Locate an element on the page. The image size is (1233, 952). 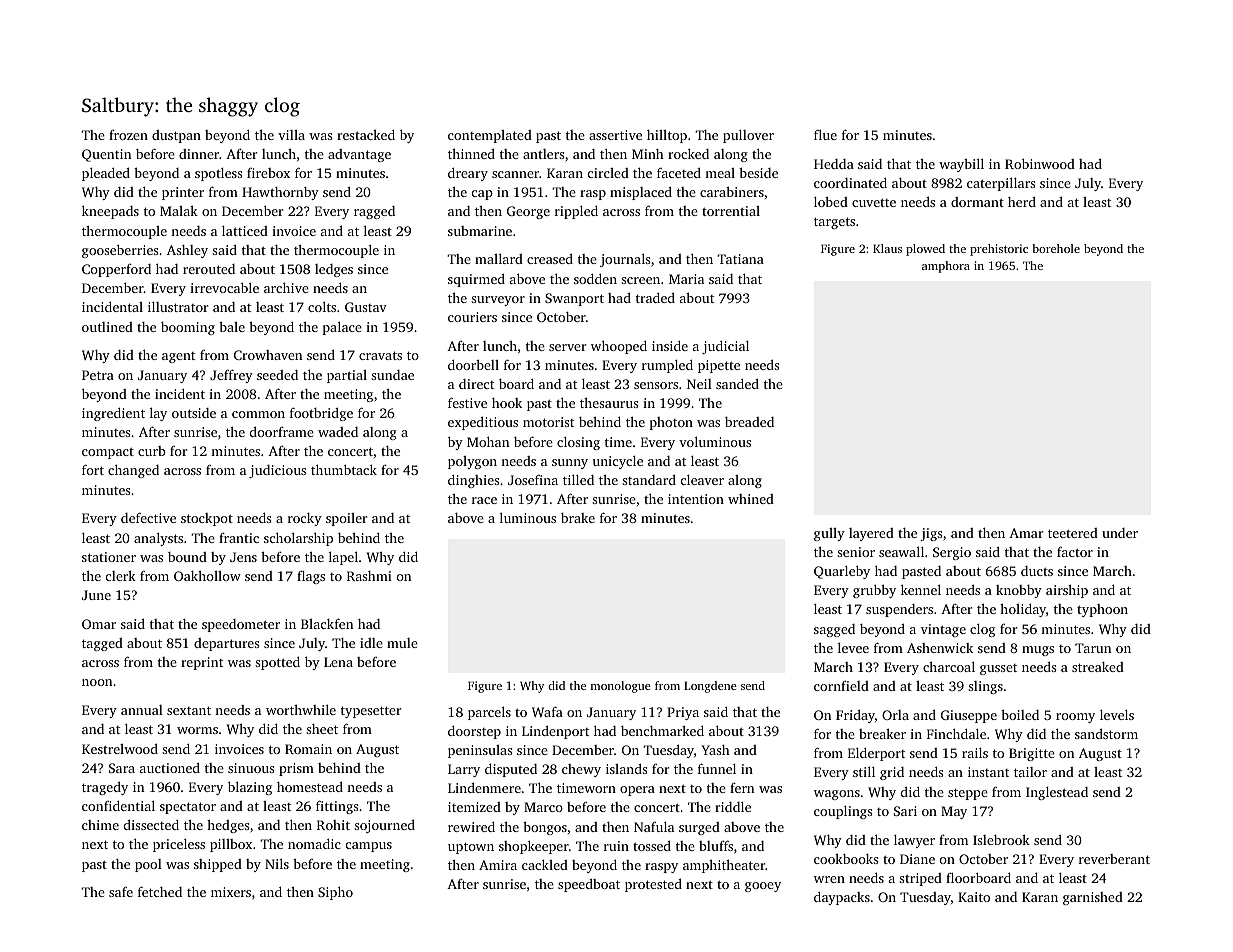
Rashmi is located at coordinates (369, 576).
